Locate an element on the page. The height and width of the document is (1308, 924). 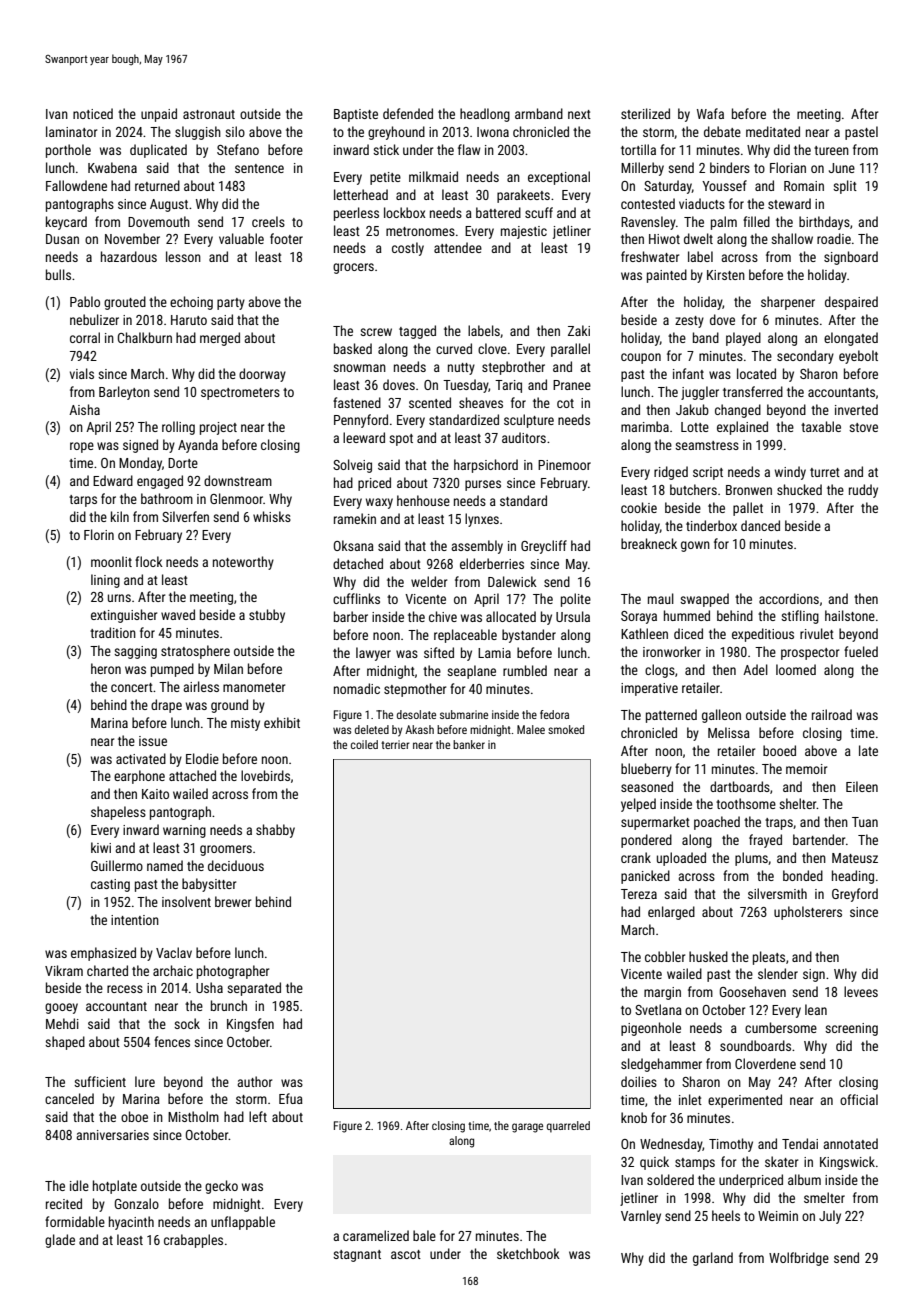
brewer is located at coordinates (233, 901).
